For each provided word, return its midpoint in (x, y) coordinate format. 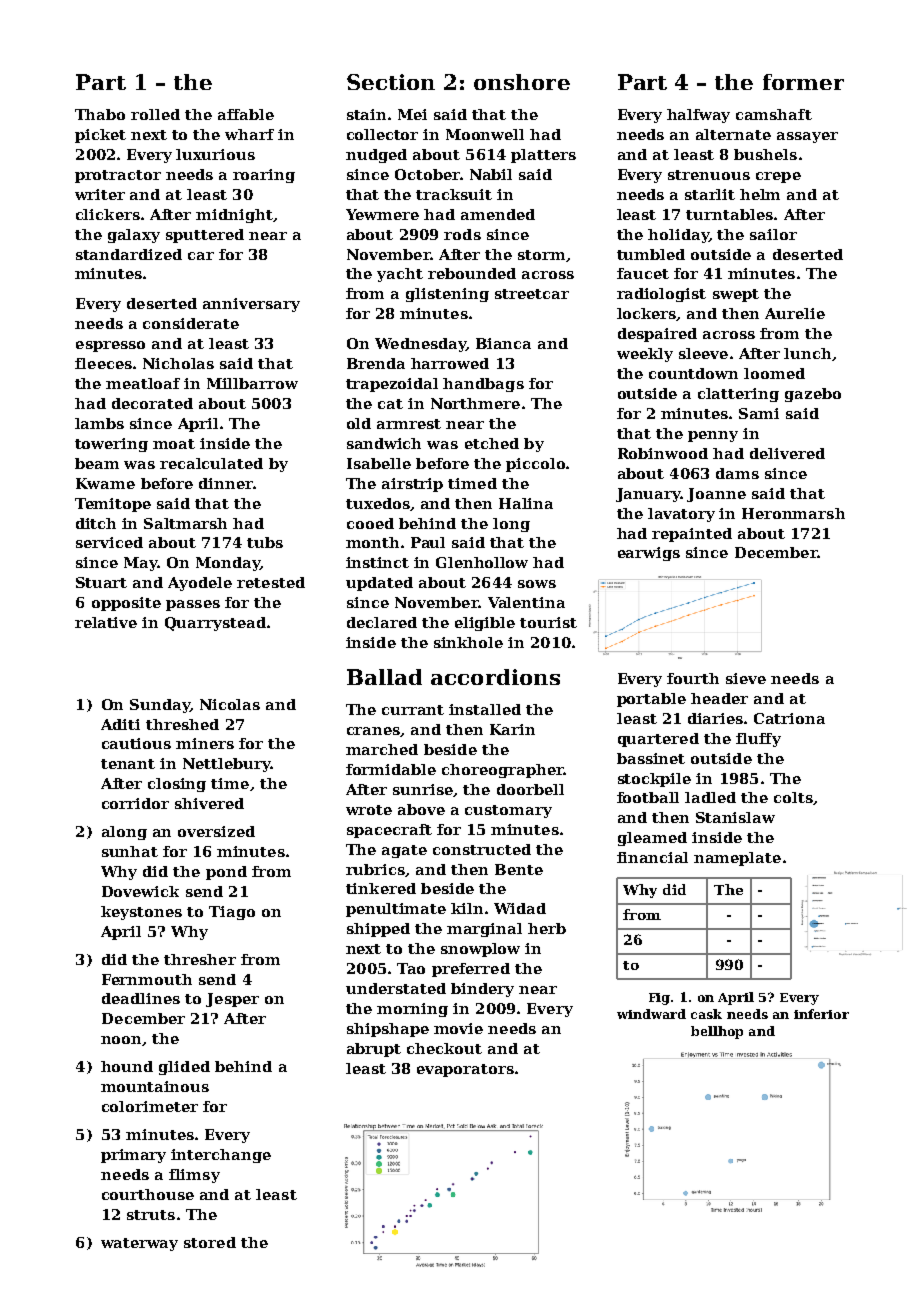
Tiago (232, 913)
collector (382, 134)
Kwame (105, 483)
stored (210, 1242)
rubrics (375, 869)
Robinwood (663, 453)
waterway (139, 1244)
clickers (108, 214)
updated (379, 584)
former (803, 82)
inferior (821, 1014)
